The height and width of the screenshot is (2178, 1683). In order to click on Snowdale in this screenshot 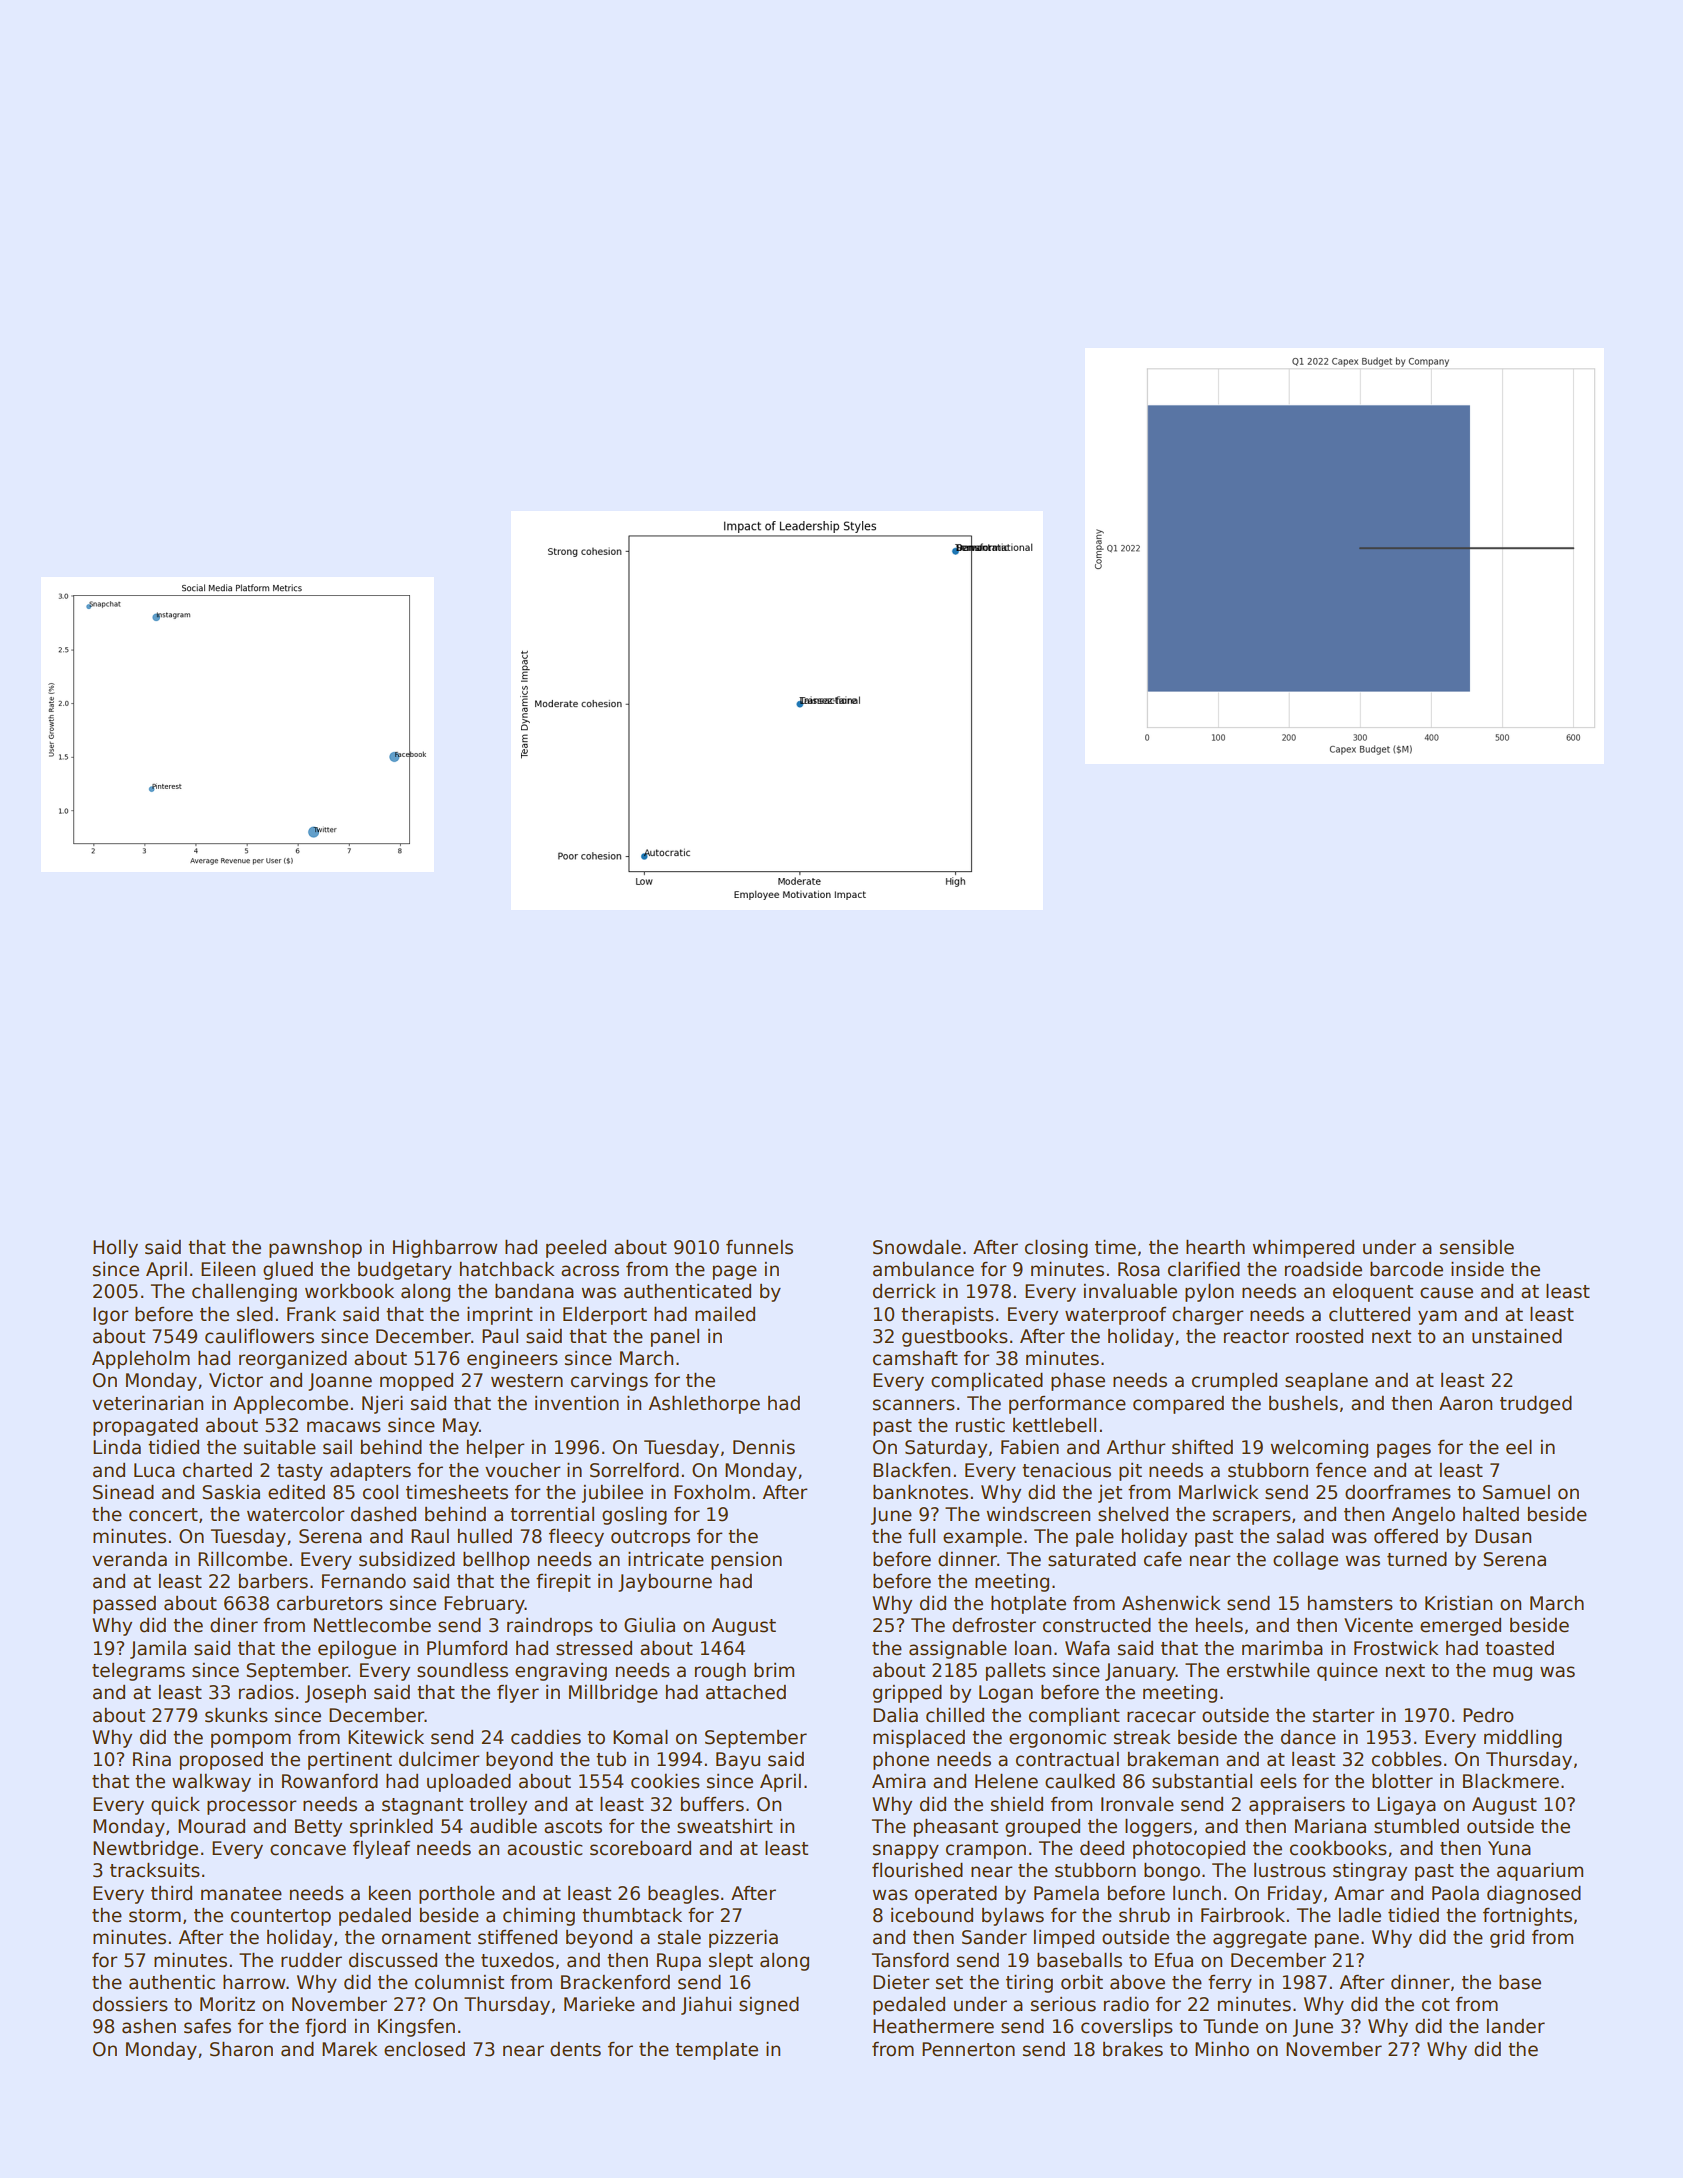, I will do `click(917, 1247)`.
